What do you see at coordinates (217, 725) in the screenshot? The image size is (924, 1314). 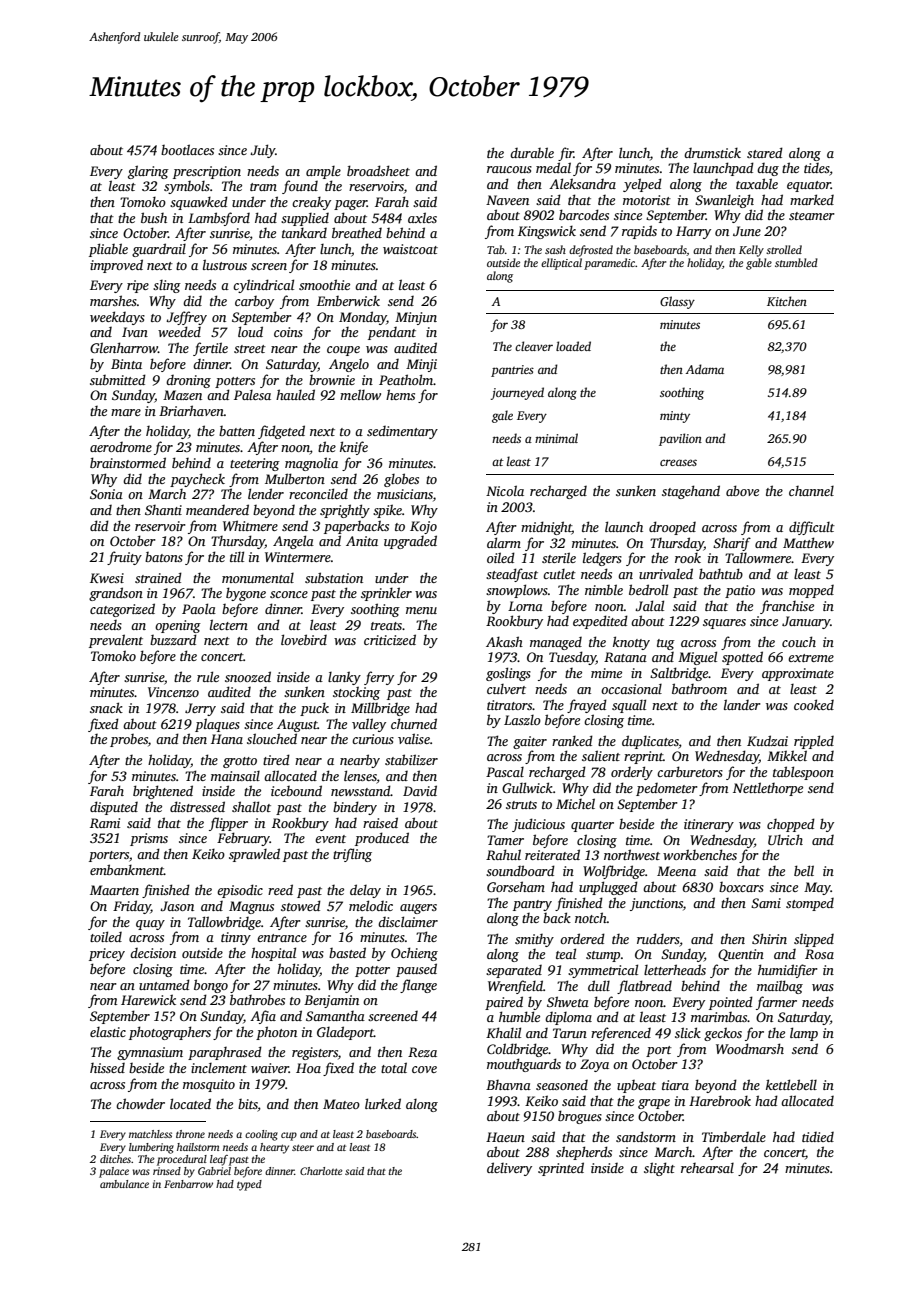 I see `plaques` at bounding box center [217, 725].
